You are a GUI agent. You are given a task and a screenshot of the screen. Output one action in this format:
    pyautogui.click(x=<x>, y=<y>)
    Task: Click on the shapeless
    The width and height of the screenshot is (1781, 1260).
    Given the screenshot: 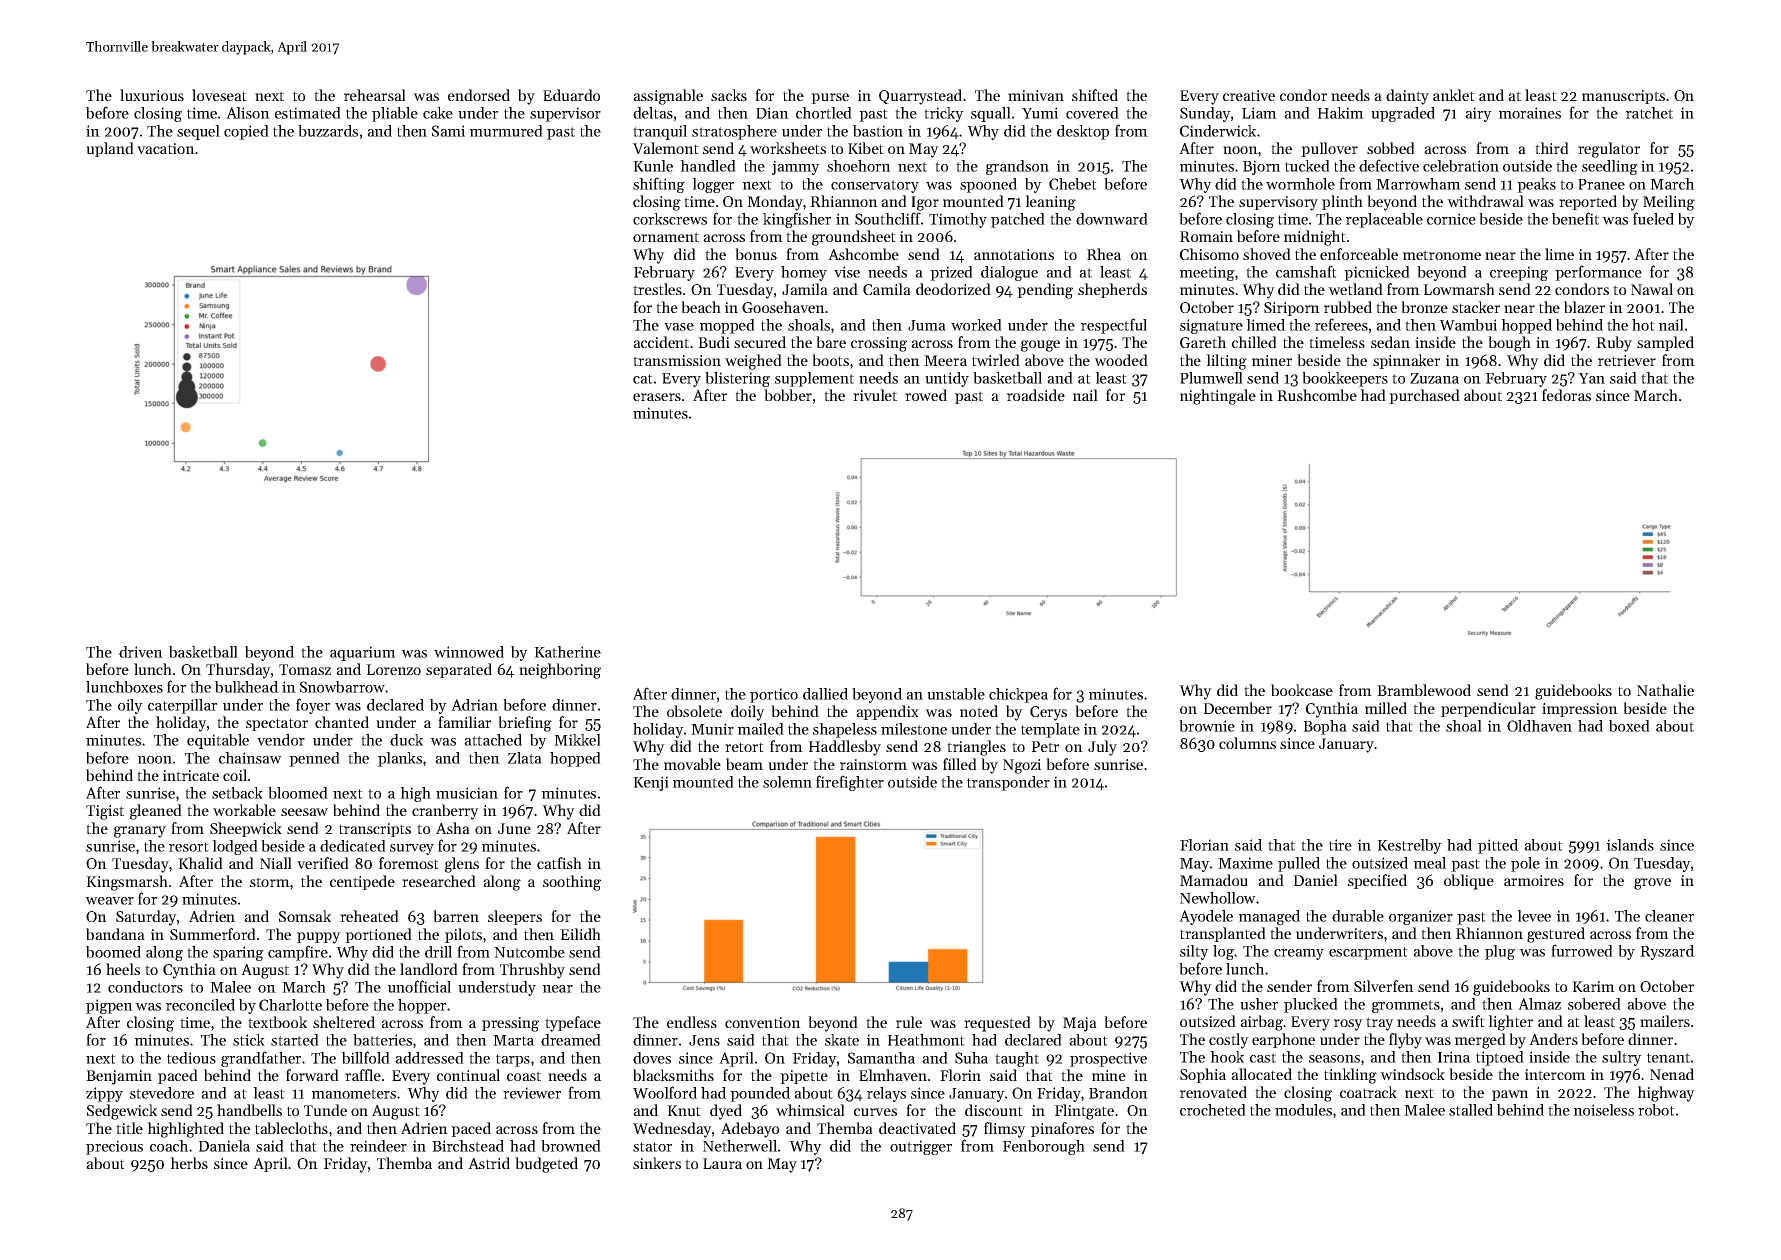 What is the action you would take?
    pyautogui.click(x=845, y=730)
